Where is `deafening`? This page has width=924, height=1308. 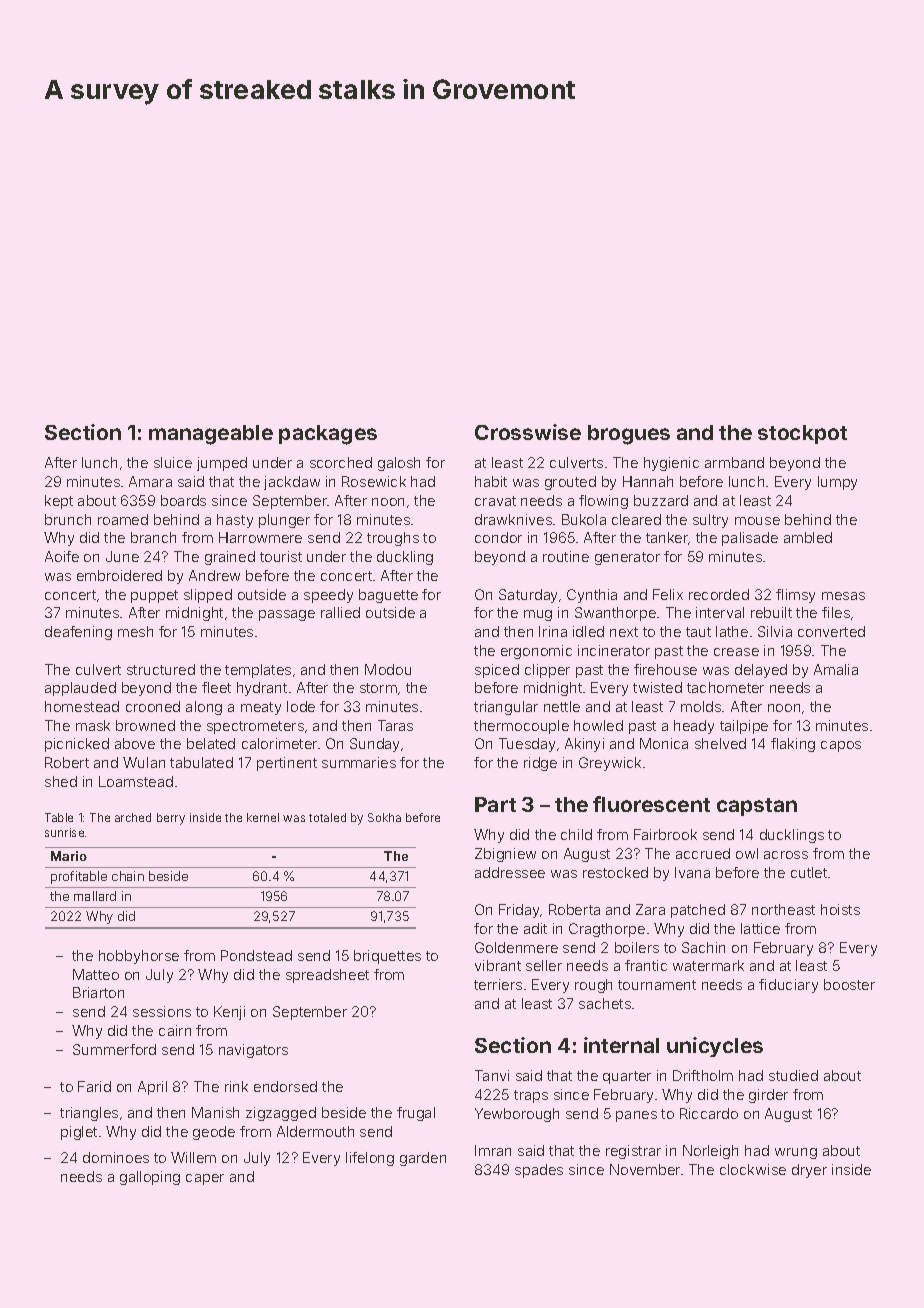
deafening is located at coordinates (78, 633).
